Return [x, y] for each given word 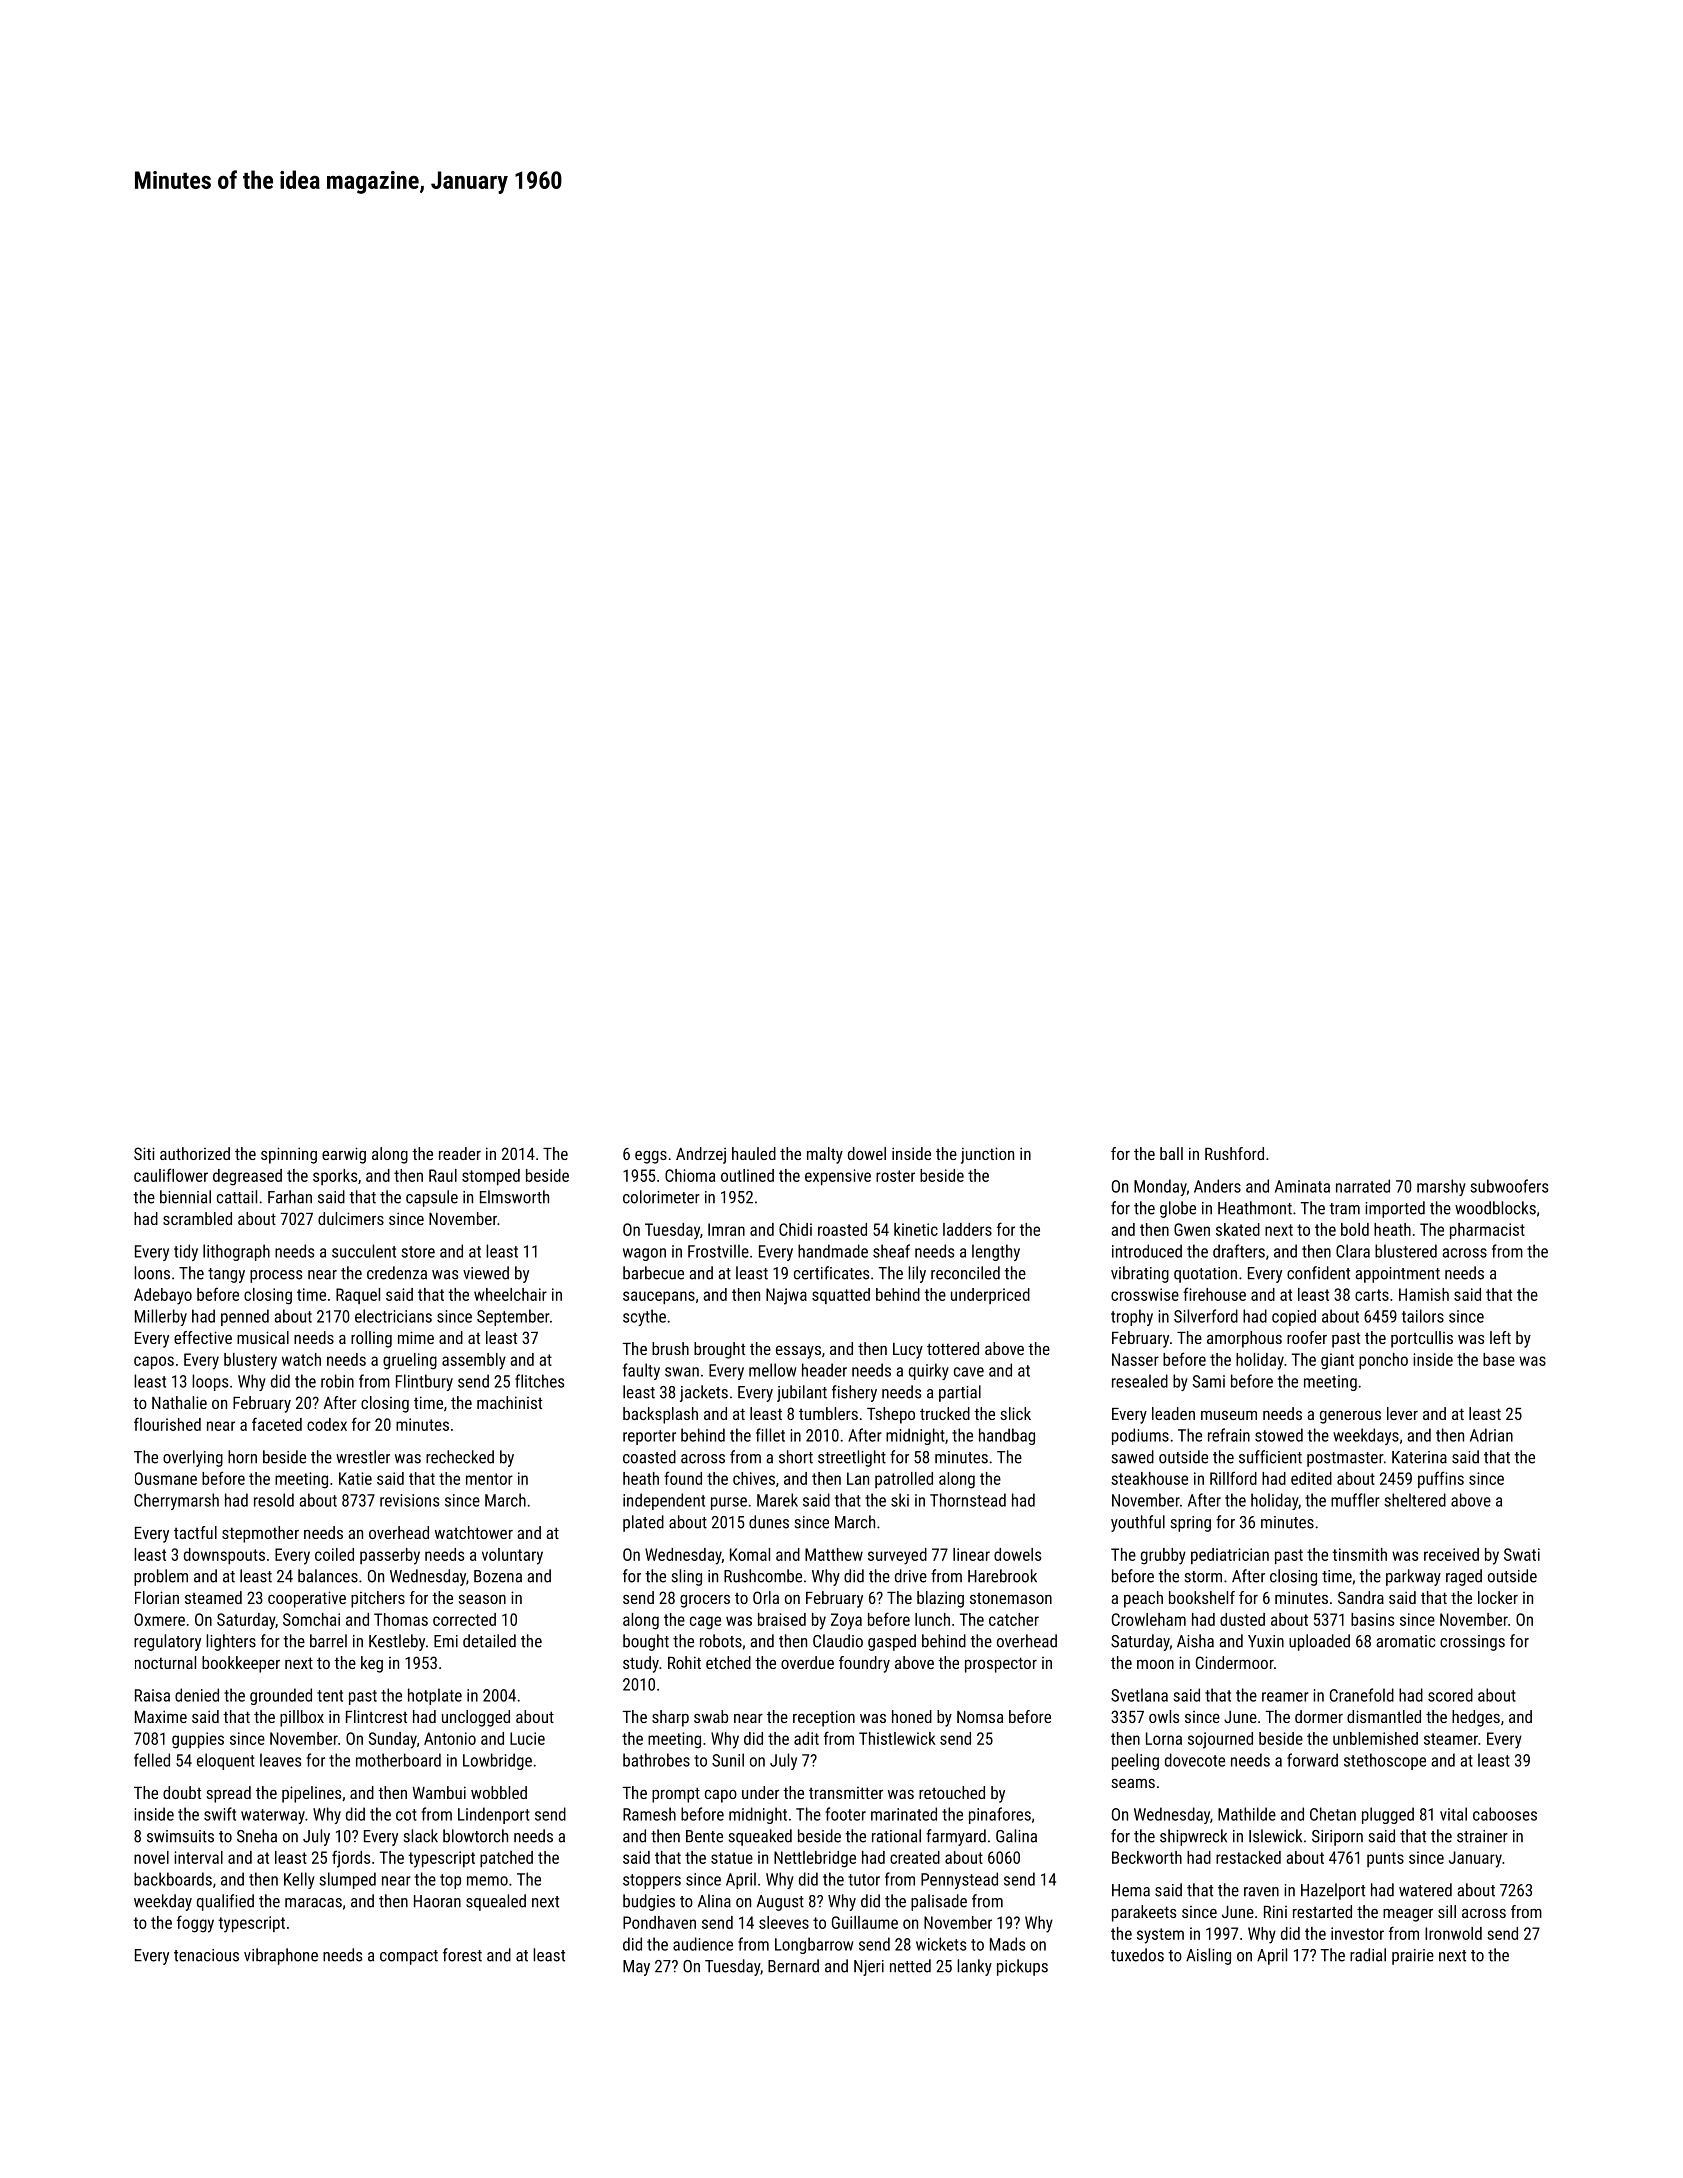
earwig [344, 1155]
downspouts [224, 1556]
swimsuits [180, 1836]
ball [1171, 1153]
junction [987, 1155]
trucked [945, 1413]
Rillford [1233, 1478]
